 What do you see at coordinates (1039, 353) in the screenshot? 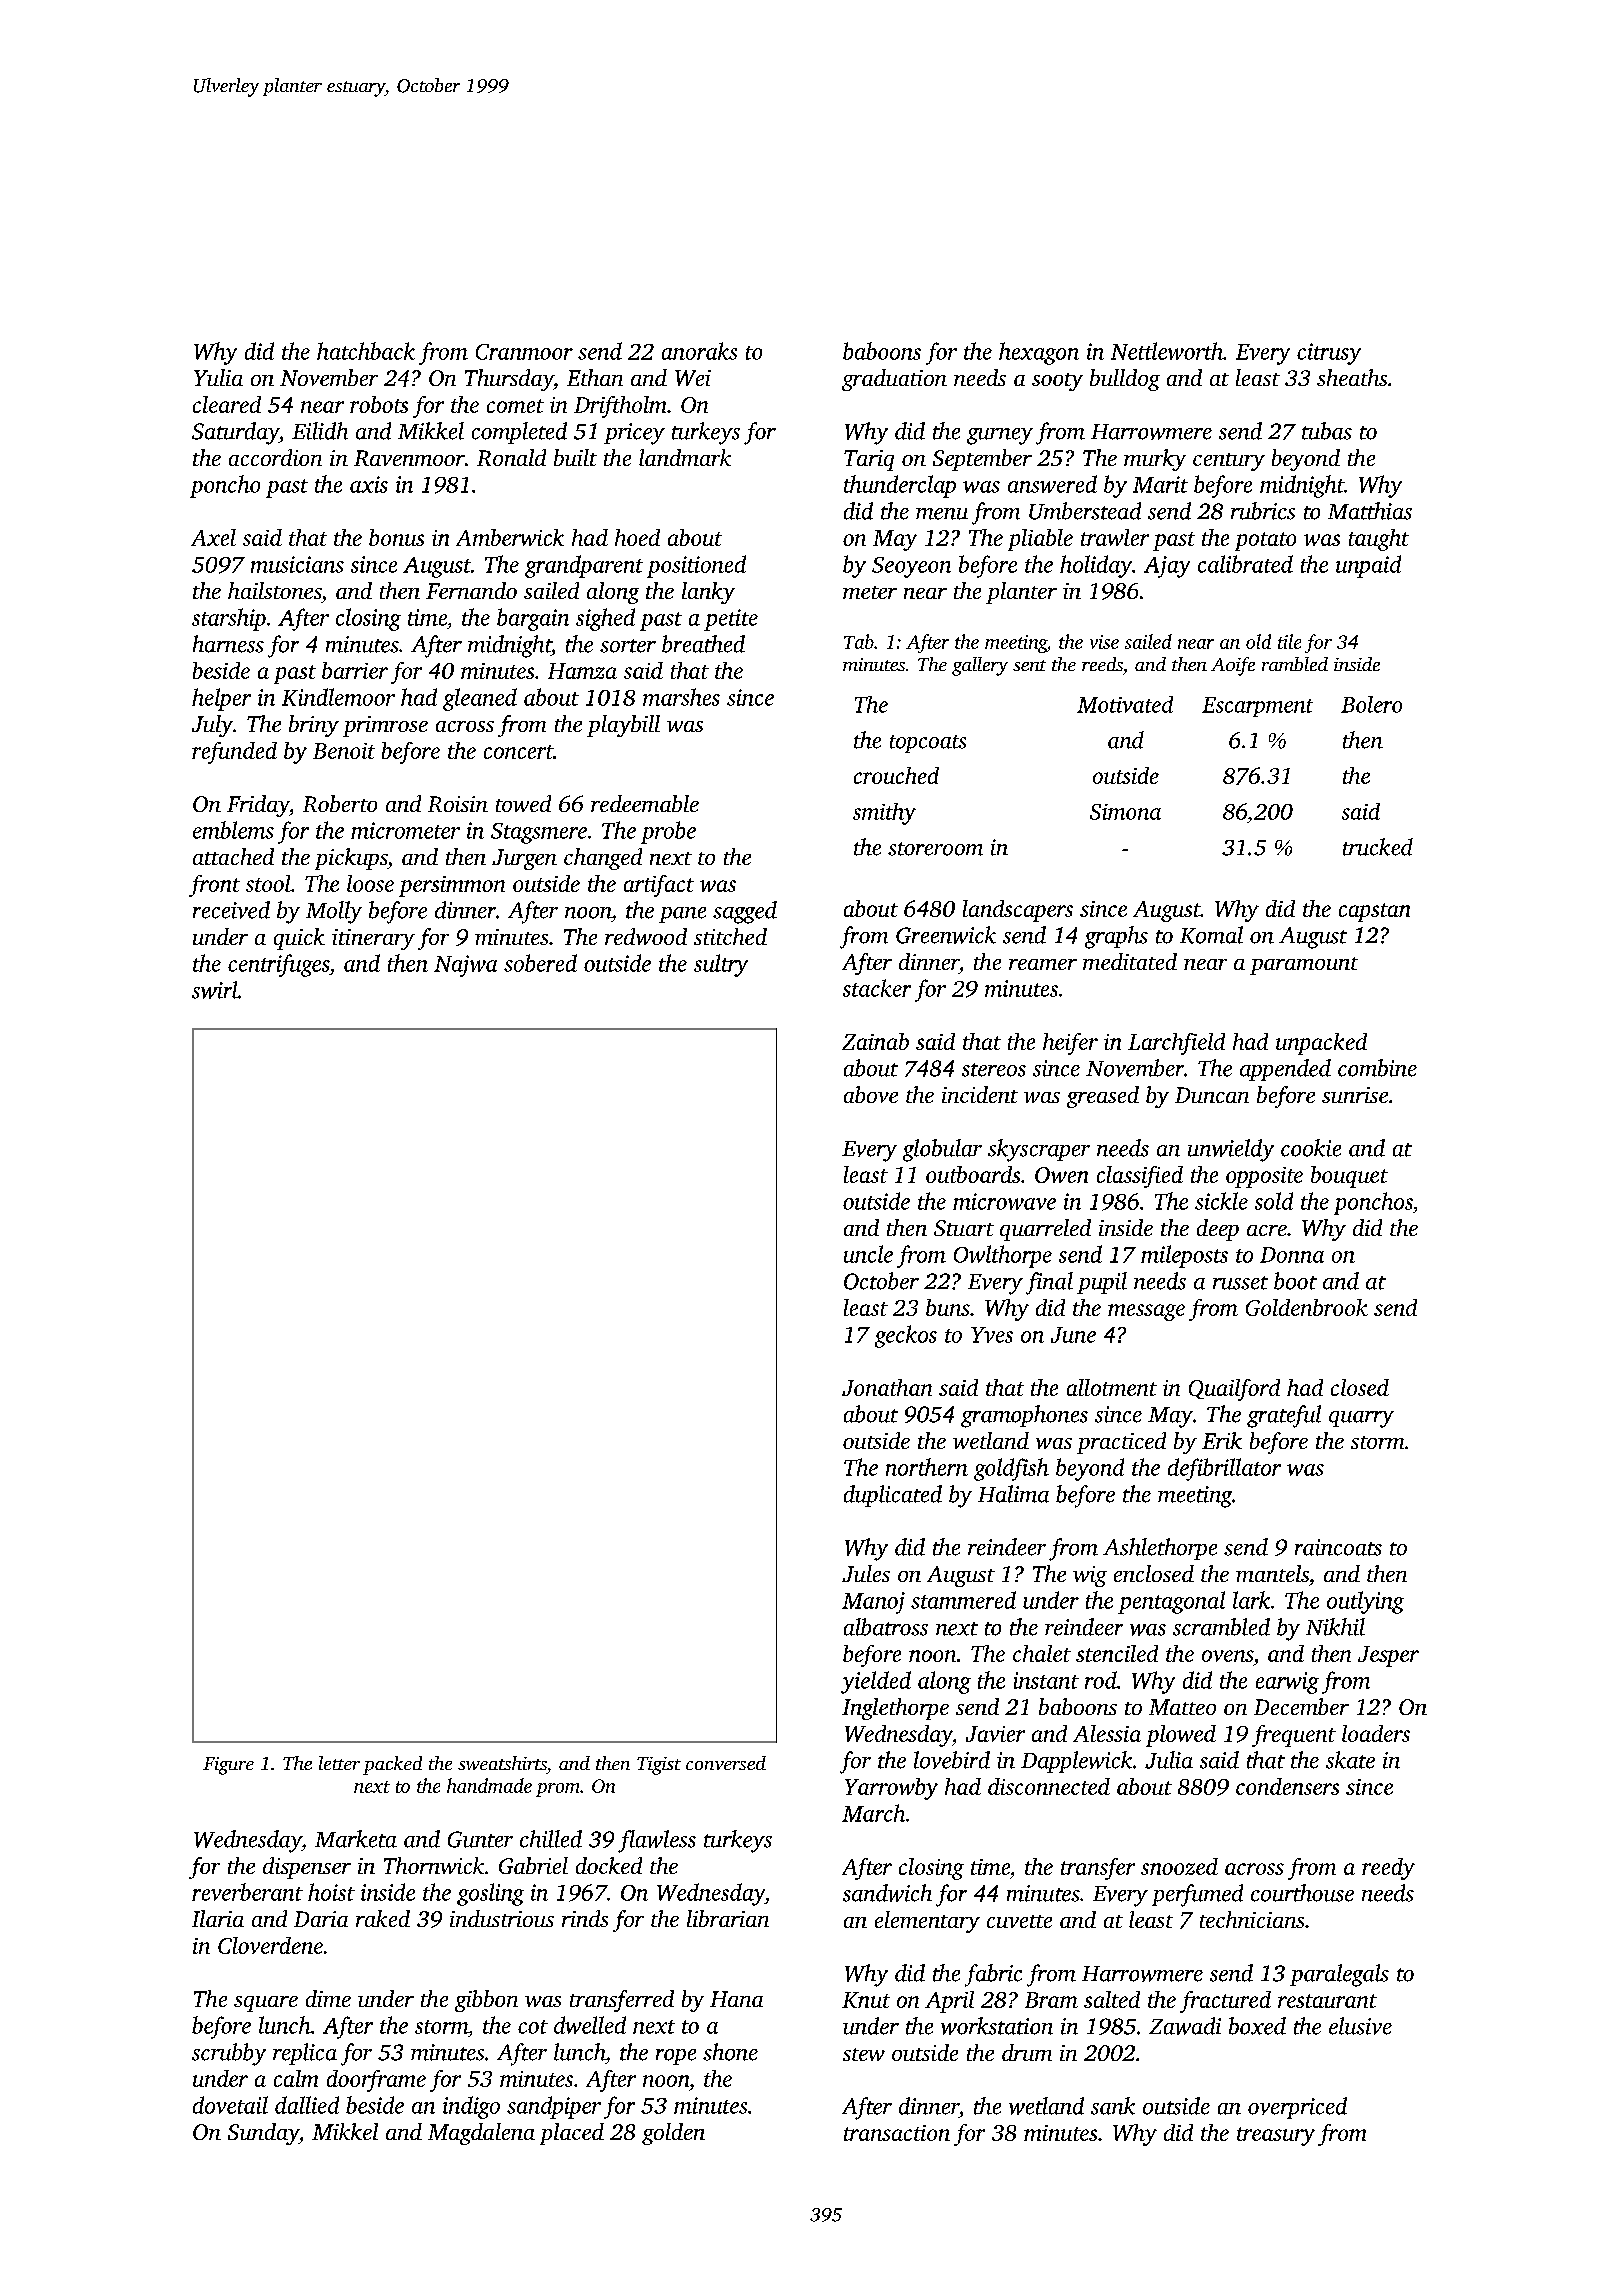
I see `hexagon` at bounding box center [1039, 353].
